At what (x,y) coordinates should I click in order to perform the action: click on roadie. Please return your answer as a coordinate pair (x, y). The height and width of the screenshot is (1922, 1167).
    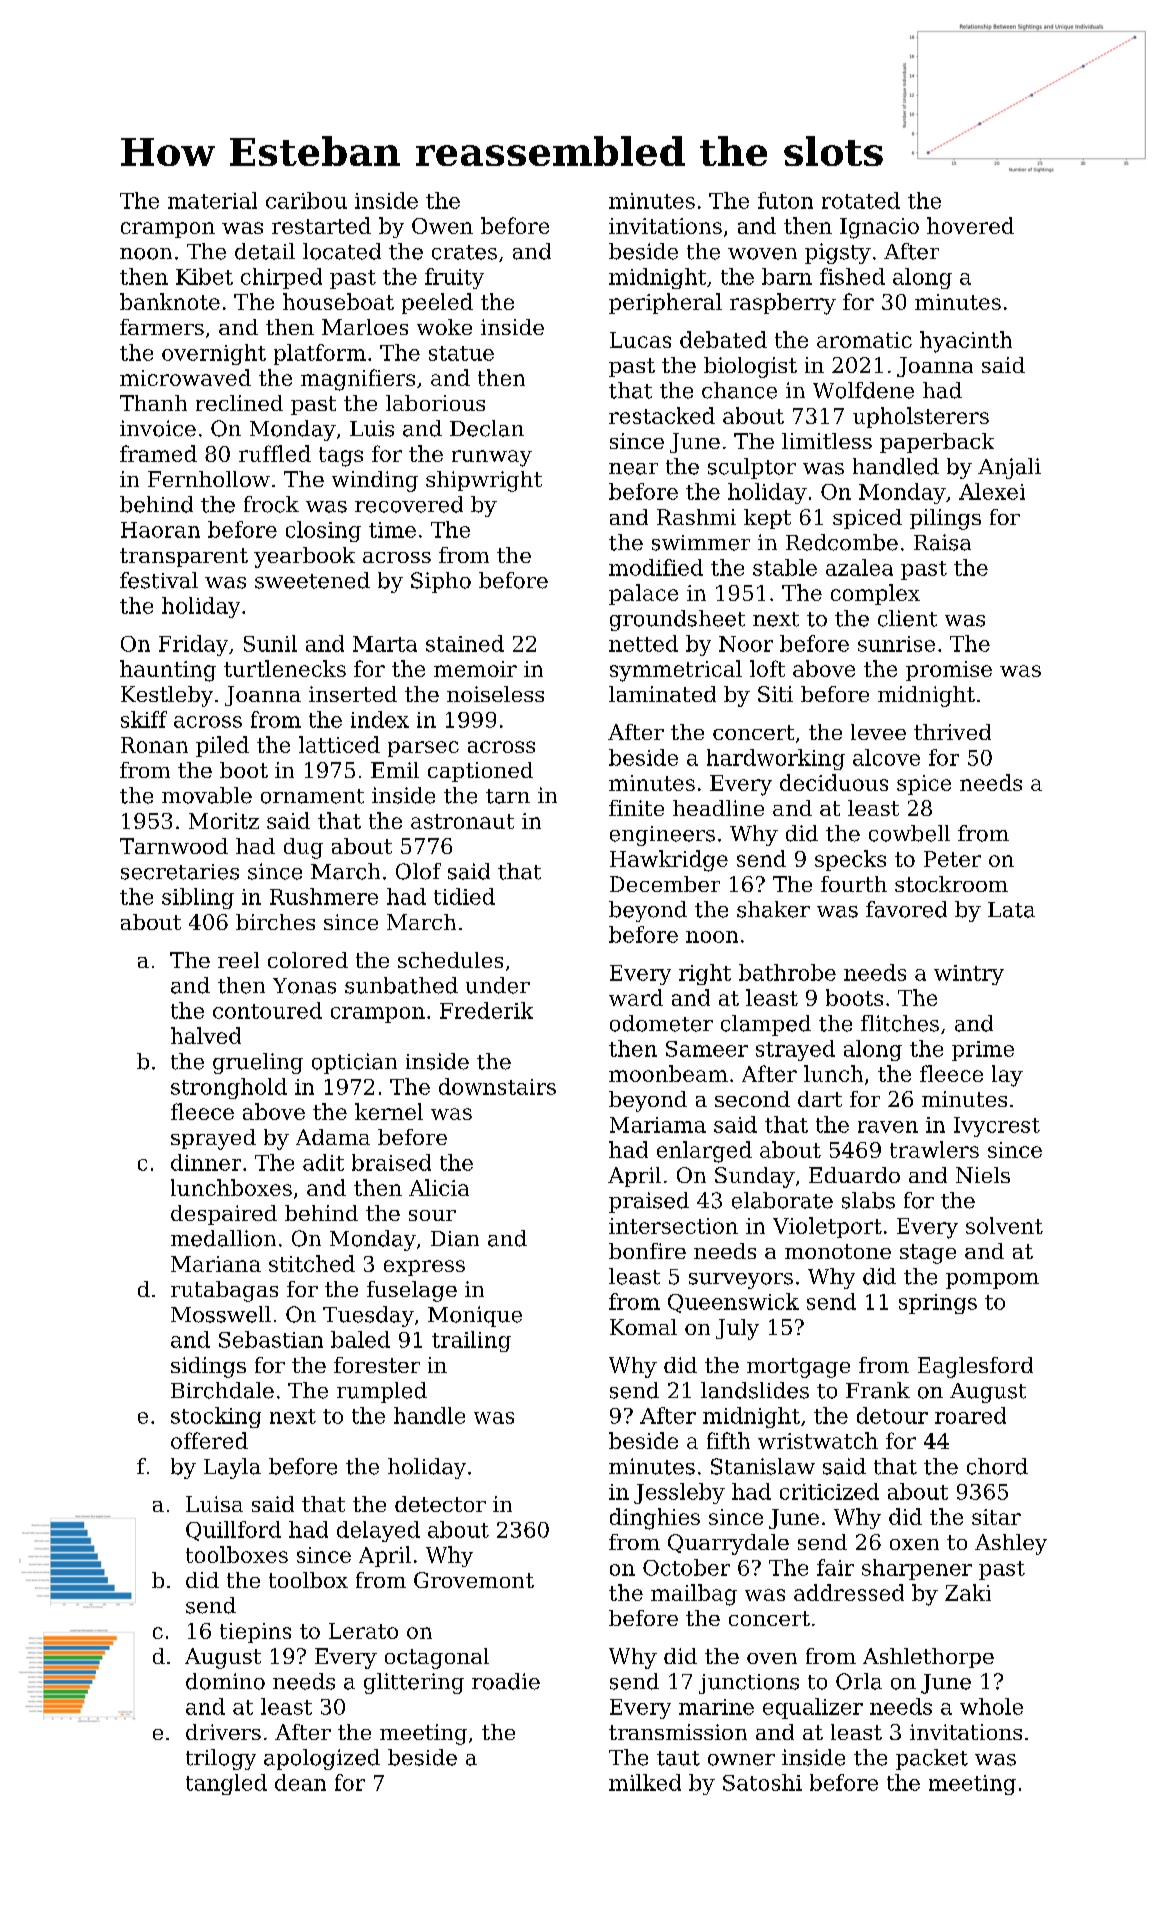
    Looking at the image, I should click on (506, 1681).
